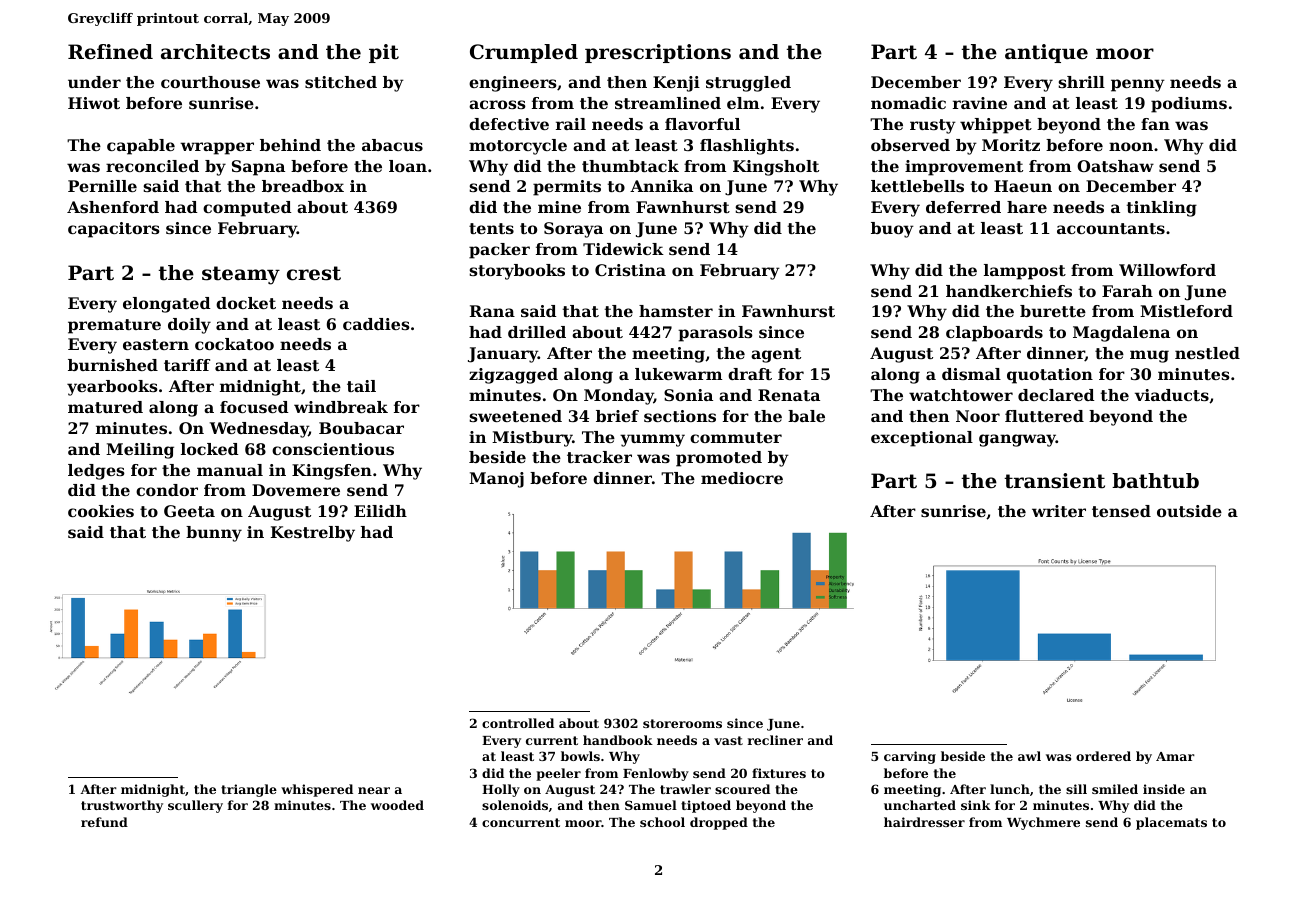  Describe the element at coordinates (517, 272) in the screenshot. I see `storybooks` at that location.
